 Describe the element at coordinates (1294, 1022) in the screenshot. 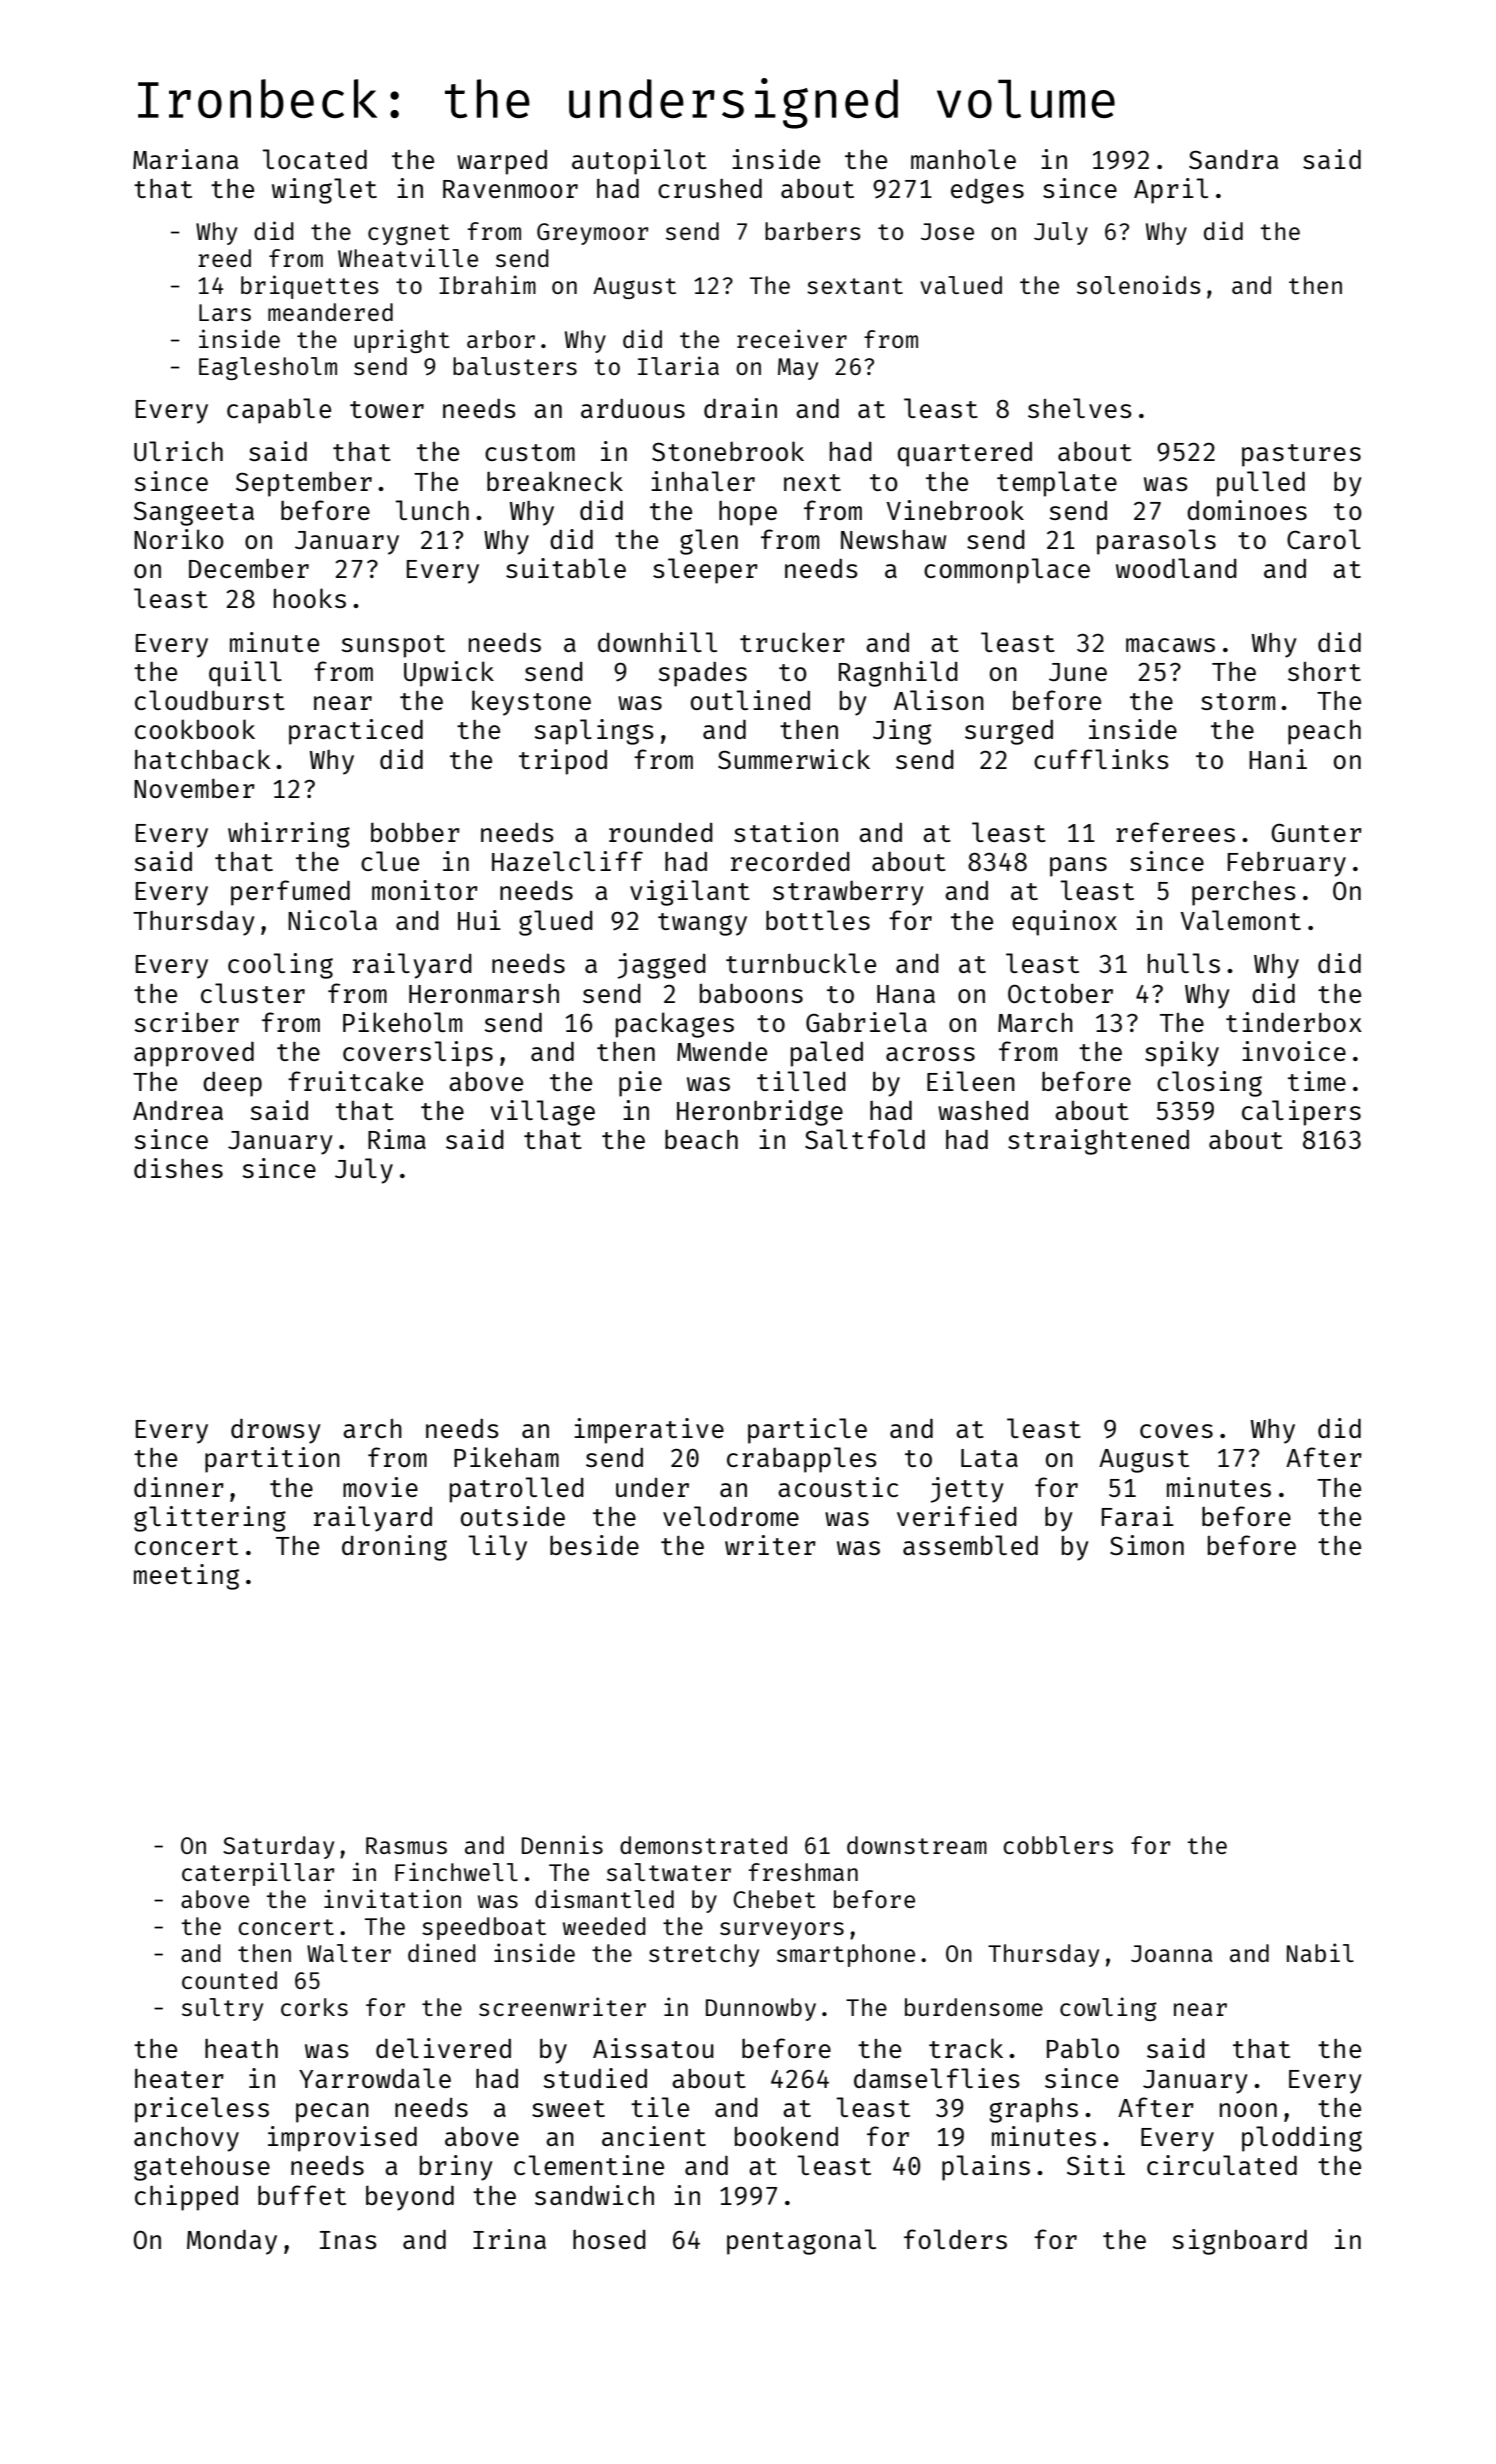

I see `tinderbox` at that location.
